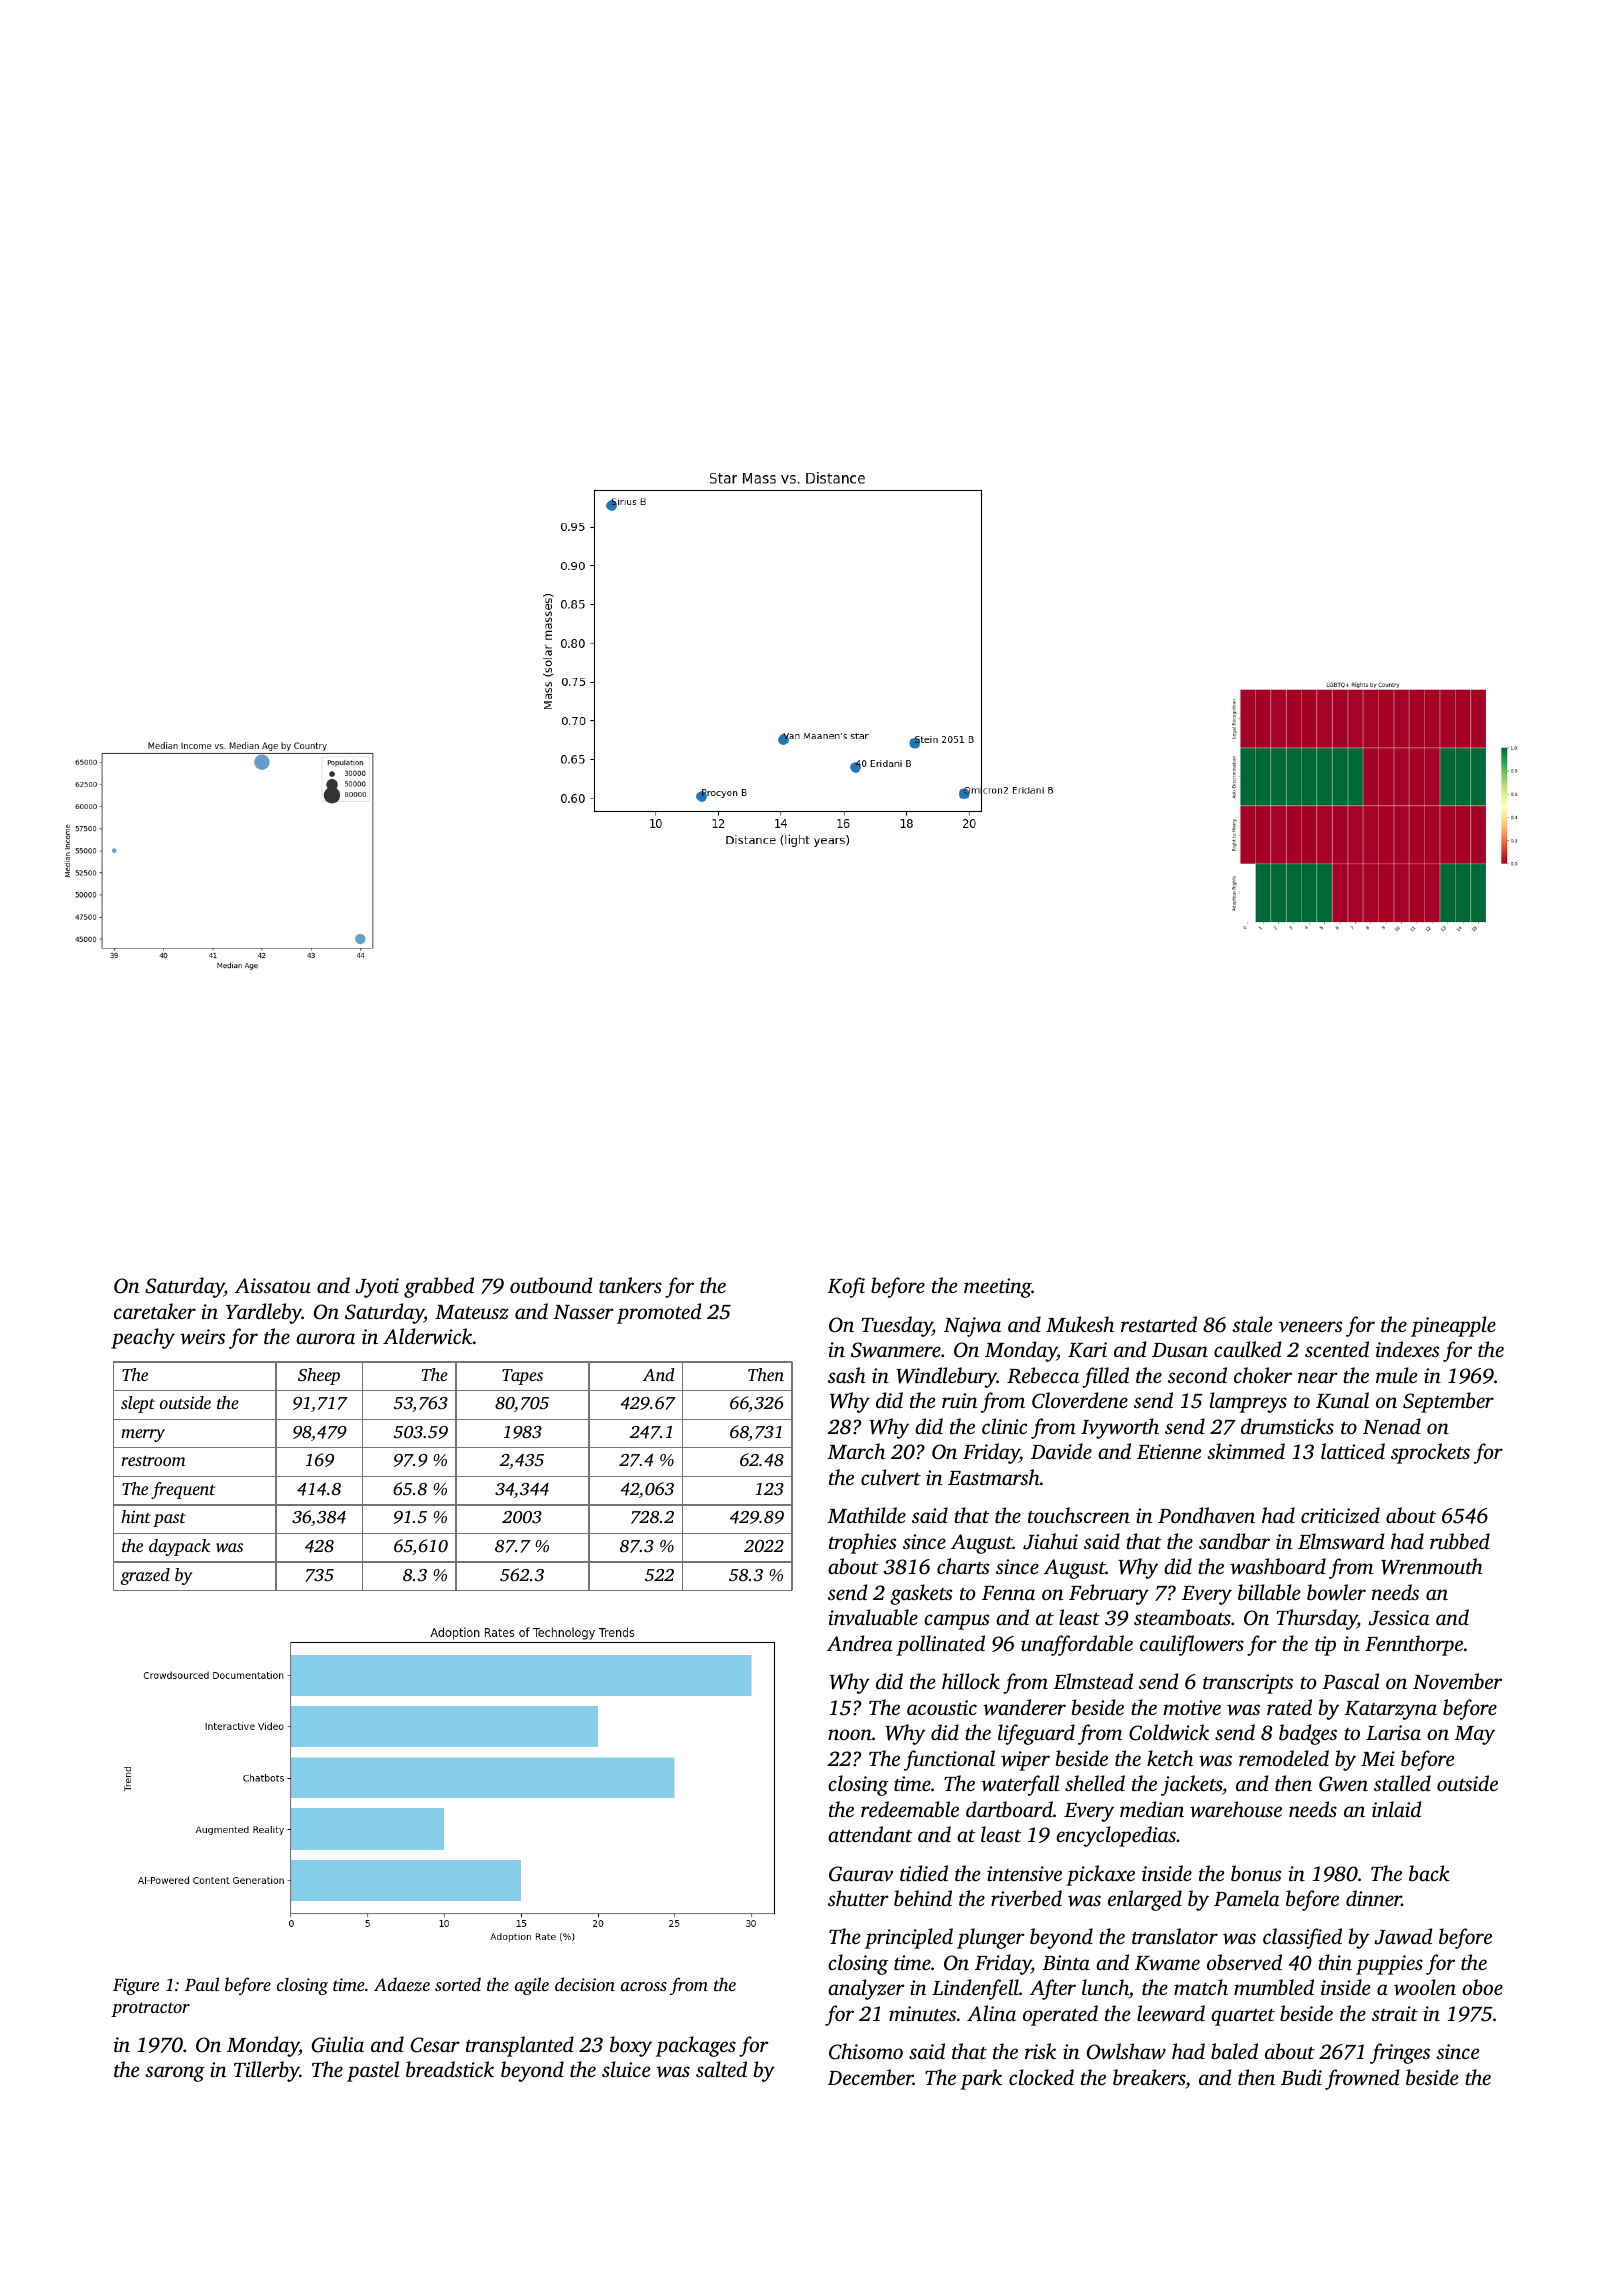 Image resolution: width=1620 pixels, height=2292 pixels. I want to click on Jyoti, so click(377, 1288).
